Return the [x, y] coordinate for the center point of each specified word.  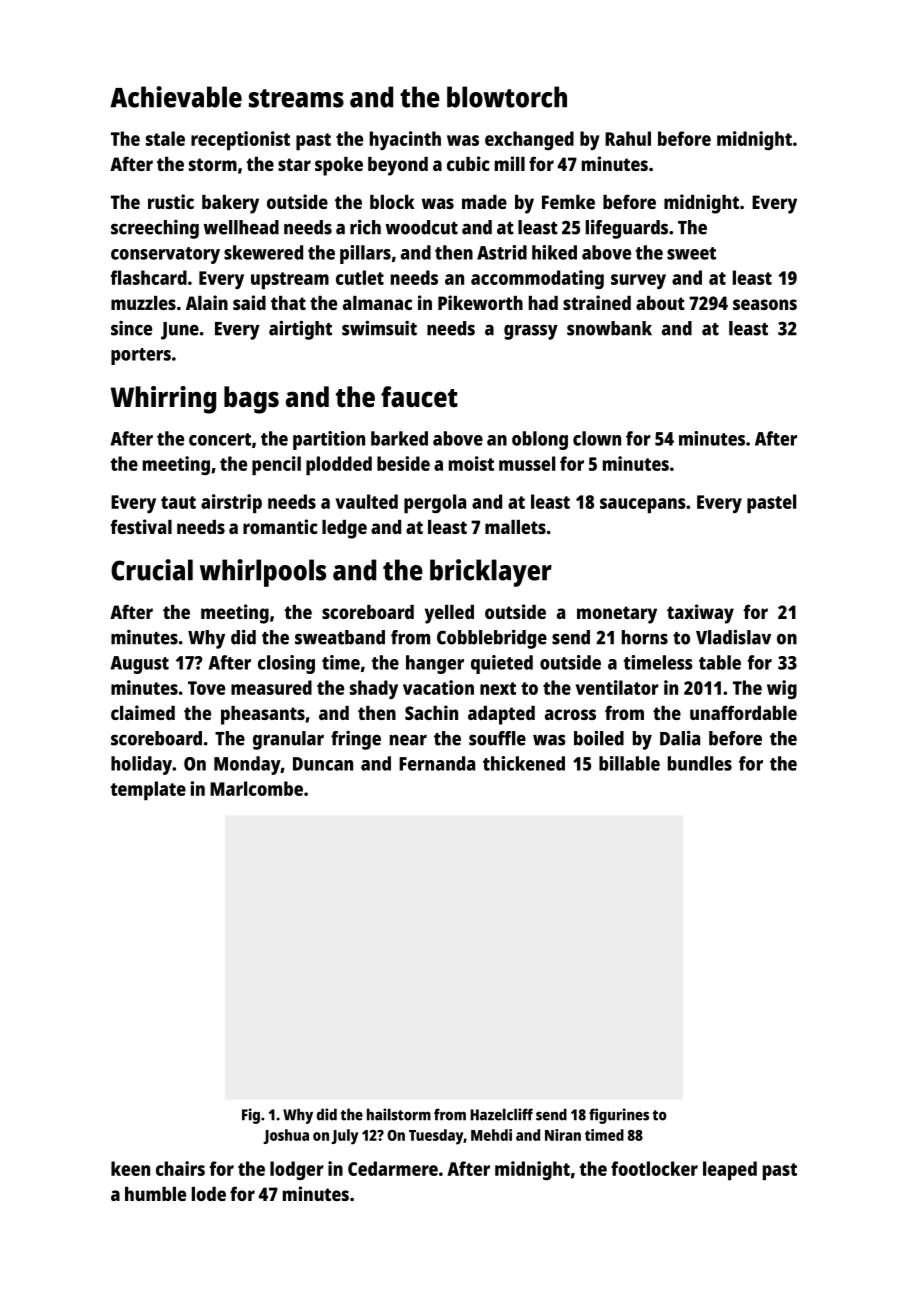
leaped [730, 1170]
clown [597, 438]
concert [220, 439]
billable [629, 763]
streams [296, 98]
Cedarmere [393, 1168]
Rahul [628, 138]
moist [471, 463]
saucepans [643, 505]
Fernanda [437, 763]
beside [403, 463]
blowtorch [507, 97]
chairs [180, 1168]
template [148, 790]
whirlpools [263, 573]
